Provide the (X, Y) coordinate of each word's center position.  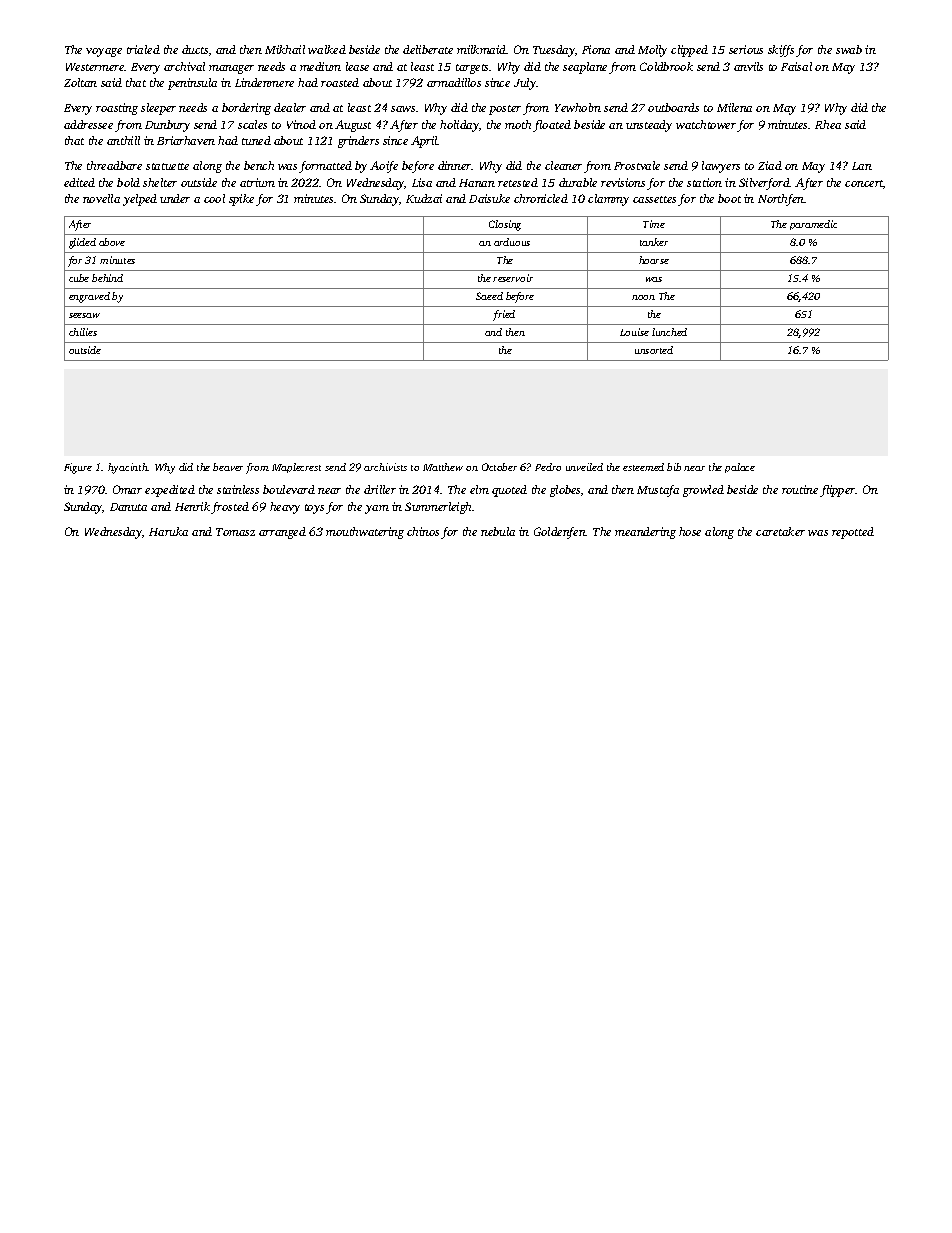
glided (82, 243)
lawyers (721, 167)
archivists (385, 467)
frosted (230, 508)
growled (703, 491)
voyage (104, 52)
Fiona (596, 49)
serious (746, 49)
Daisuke (489, 198)
